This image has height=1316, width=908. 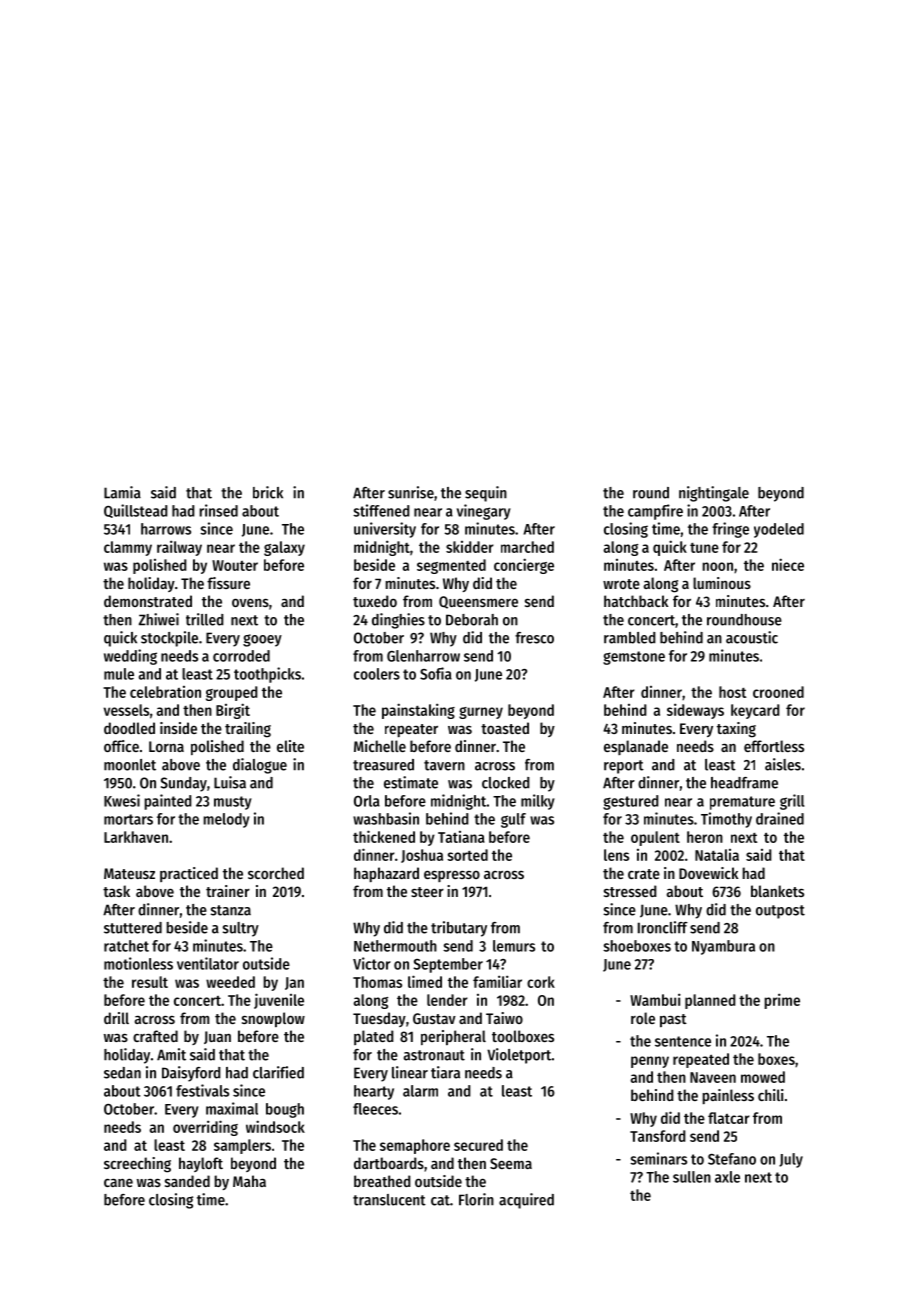 I want to click on Lamia, so click(x=122, y=492).
